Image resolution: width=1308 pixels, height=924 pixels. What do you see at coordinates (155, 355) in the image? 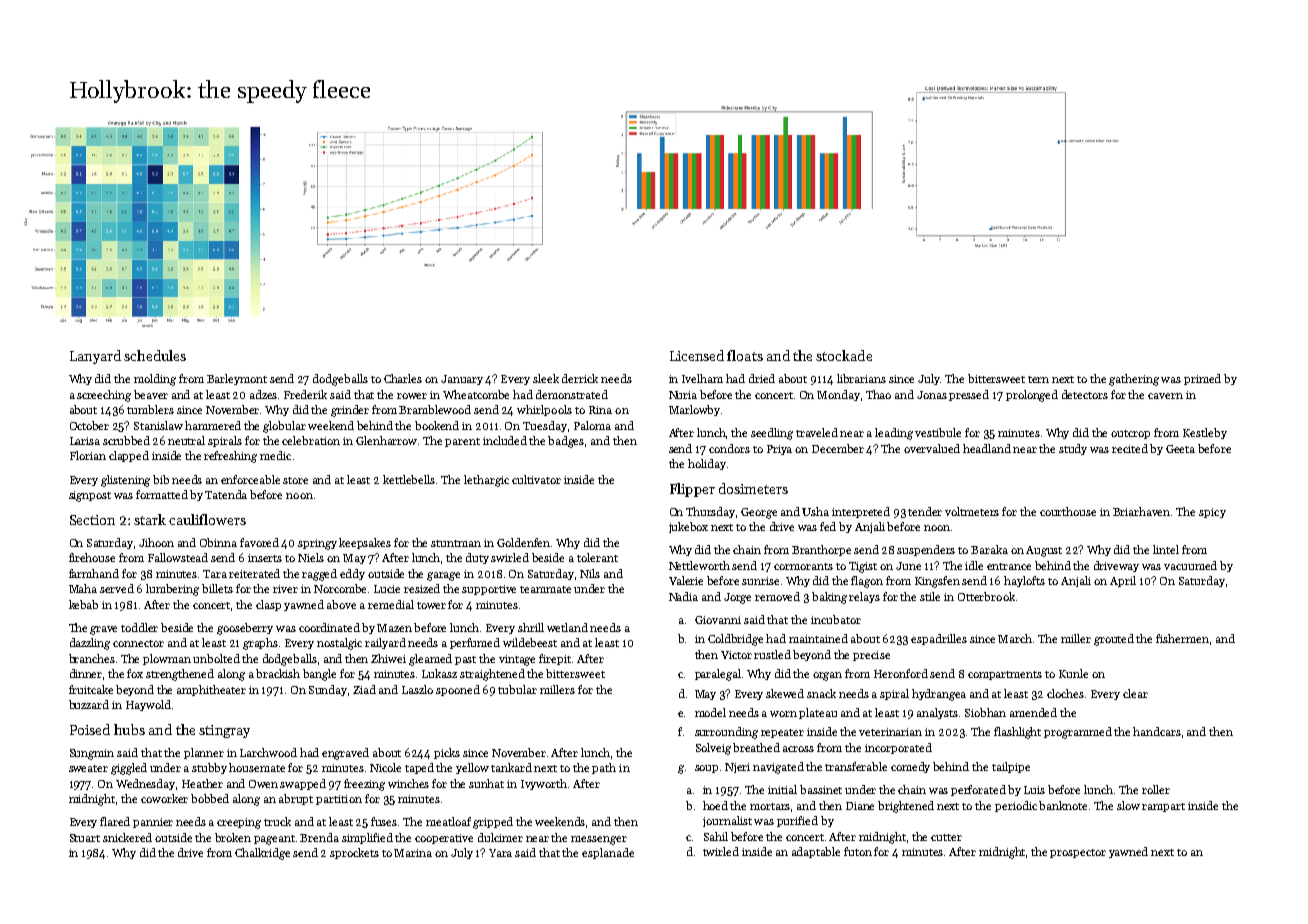
I see `schedules` at bounding box center [155, 355].
